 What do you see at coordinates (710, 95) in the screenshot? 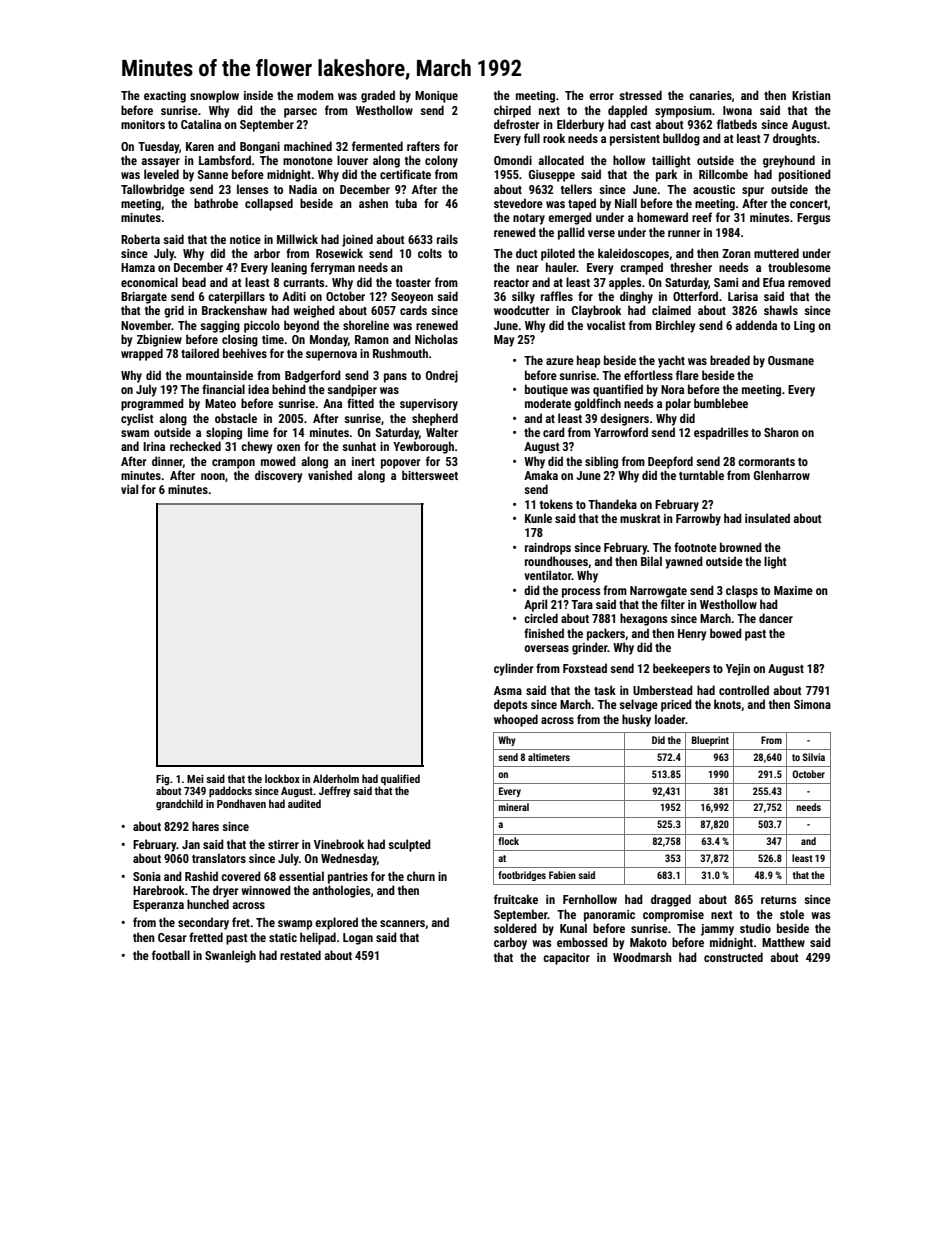
I see `canaries` at bounding box center [710, 95].
